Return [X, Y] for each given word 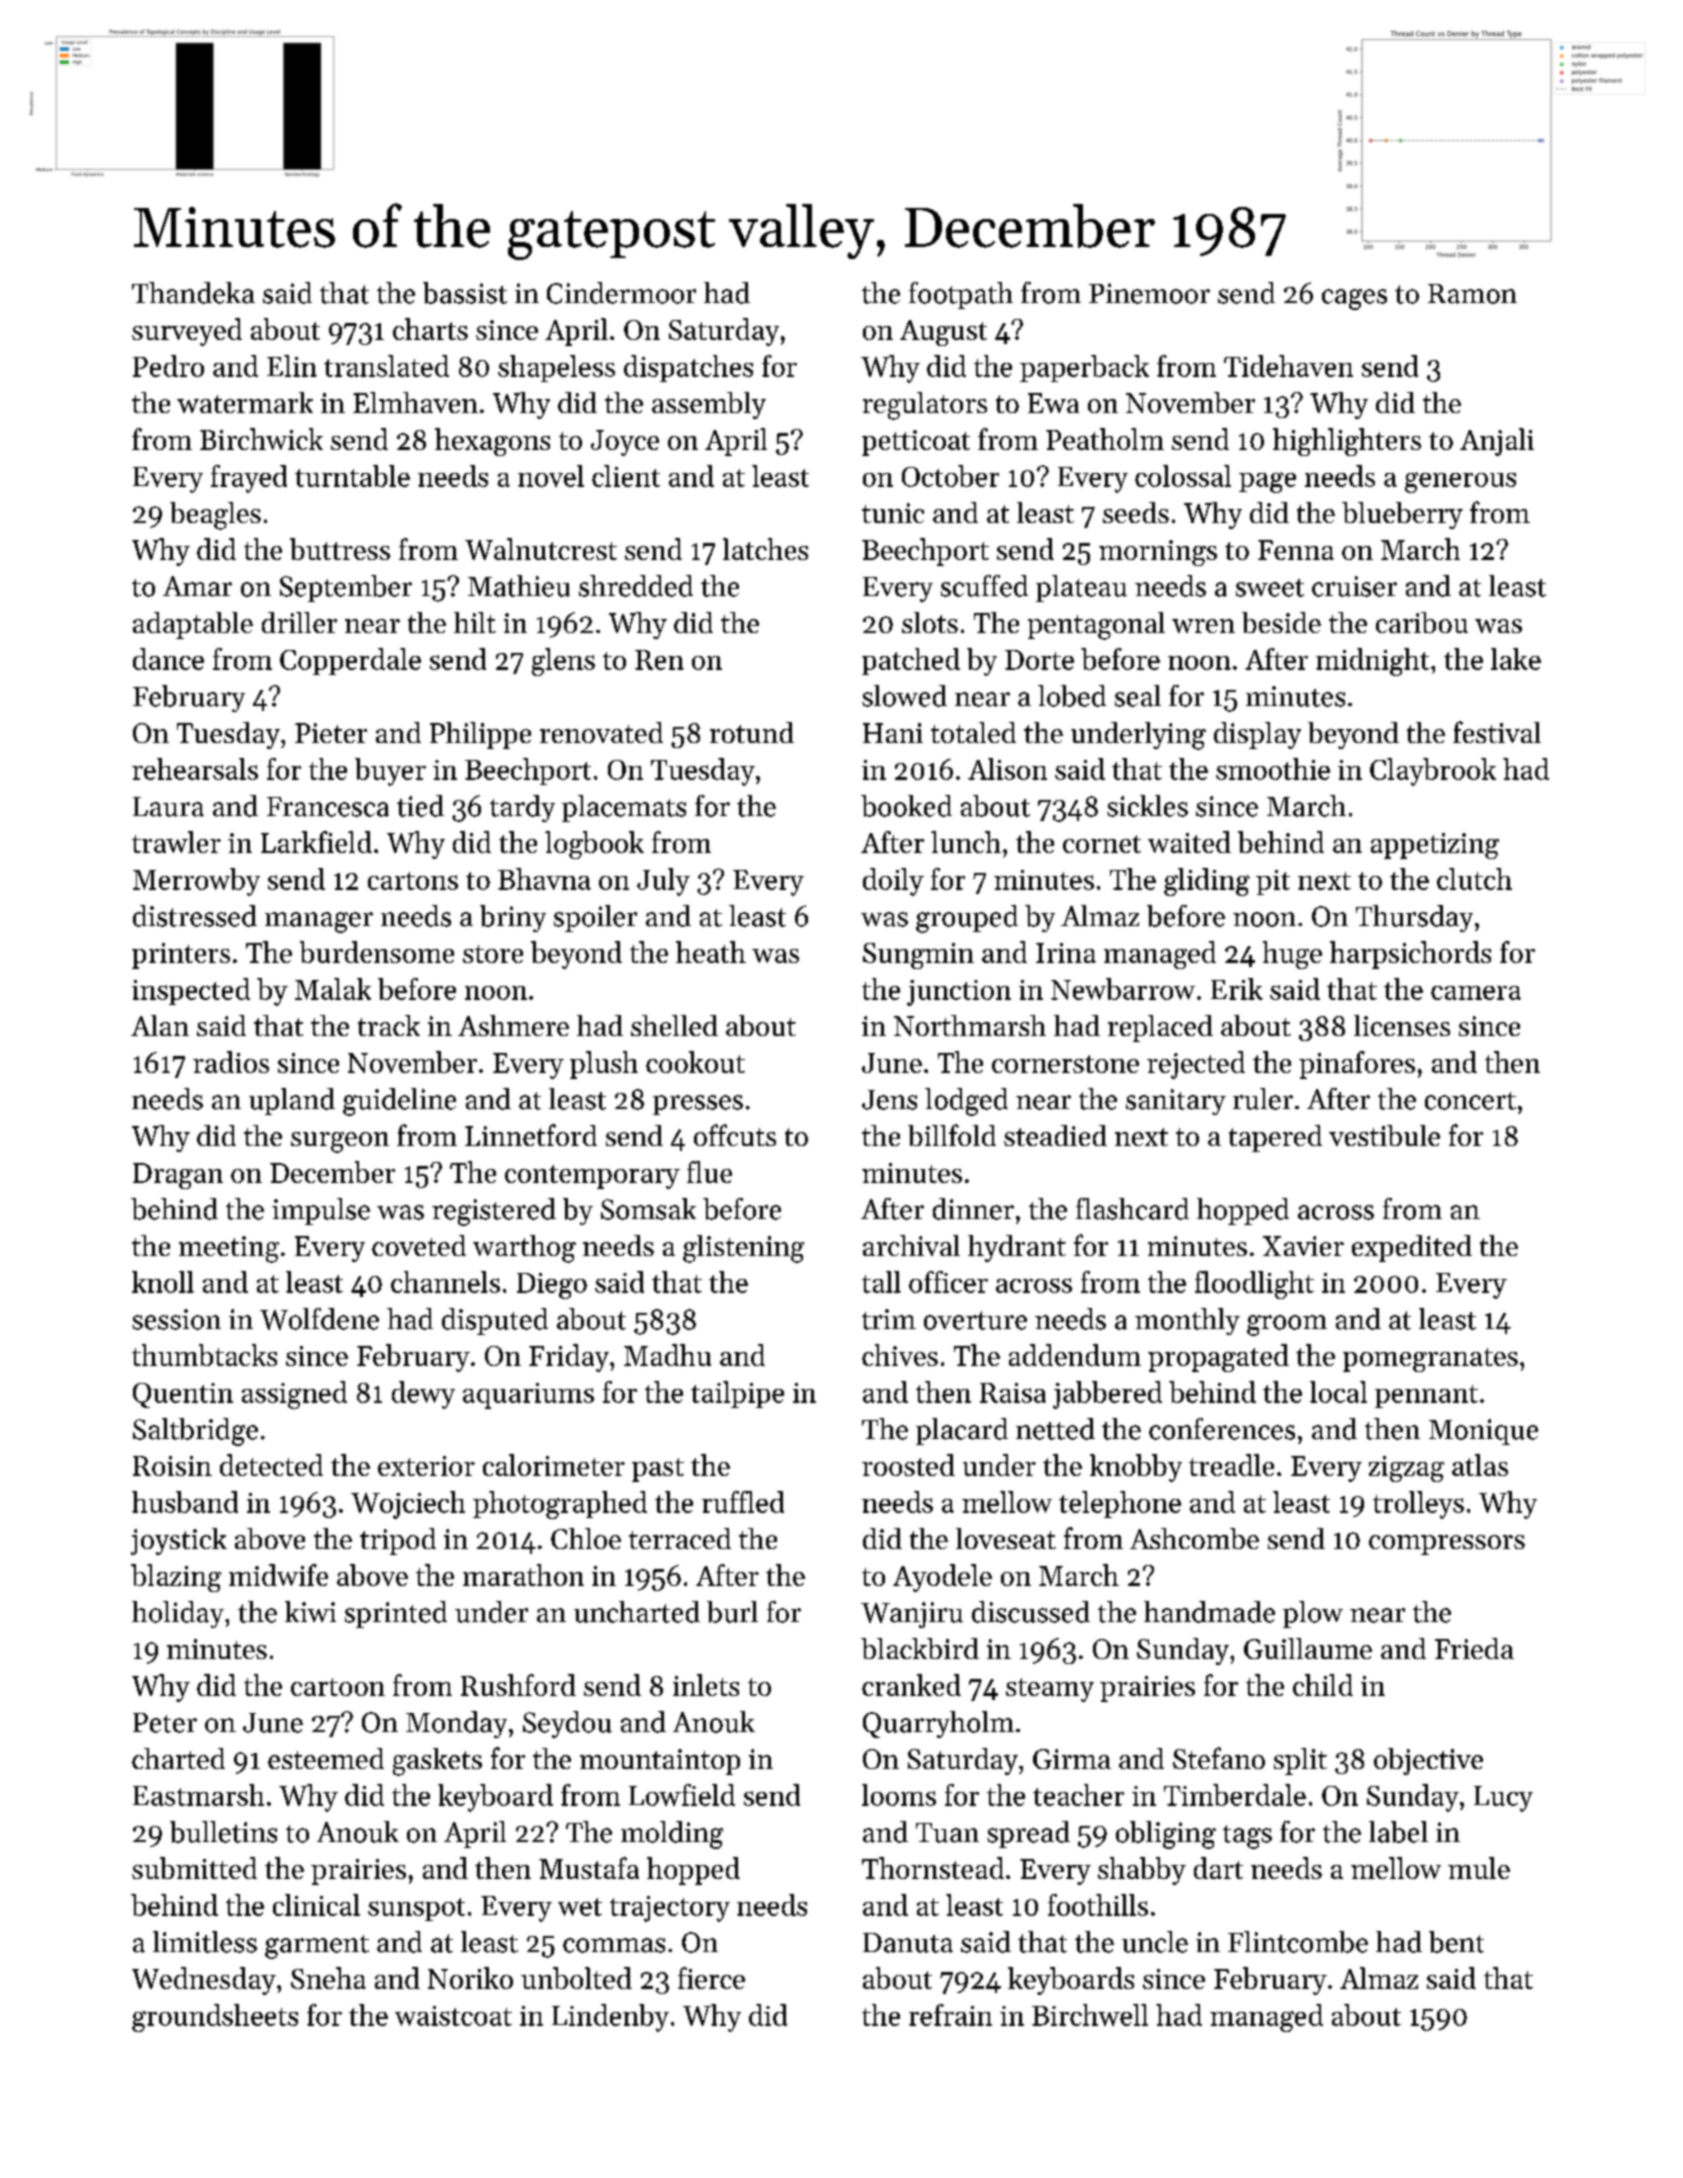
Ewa [1053, 403]
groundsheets [215, 2018]
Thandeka [193, 293]
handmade [1209, 1612]
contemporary [592, 1177]
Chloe [586, 1538]
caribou [1422, 622]
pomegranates [1430, 1360]
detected [271, 1465]
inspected [191, 991]
